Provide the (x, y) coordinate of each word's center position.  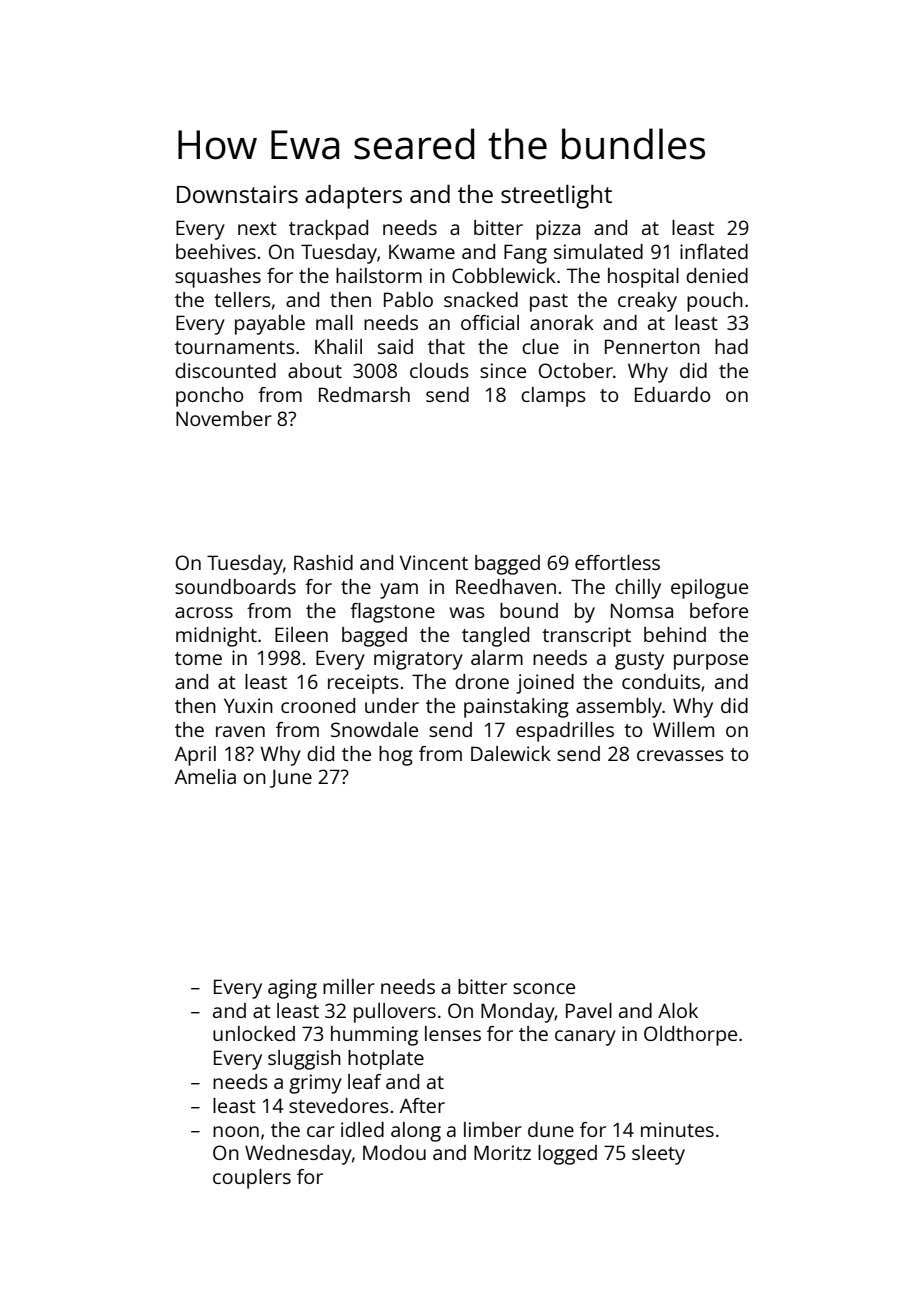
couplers (252, 1179)
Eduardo (673, 394)
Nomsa (642, 610)
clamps (553, 397)
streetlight (556, 197)
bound (529, 610)
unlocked (254, 1033)
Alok (678, 1010)
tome (198, 658)
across (204, 612)
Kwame (422, 251)
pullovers (395, 1013)
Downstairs (237, 194)
